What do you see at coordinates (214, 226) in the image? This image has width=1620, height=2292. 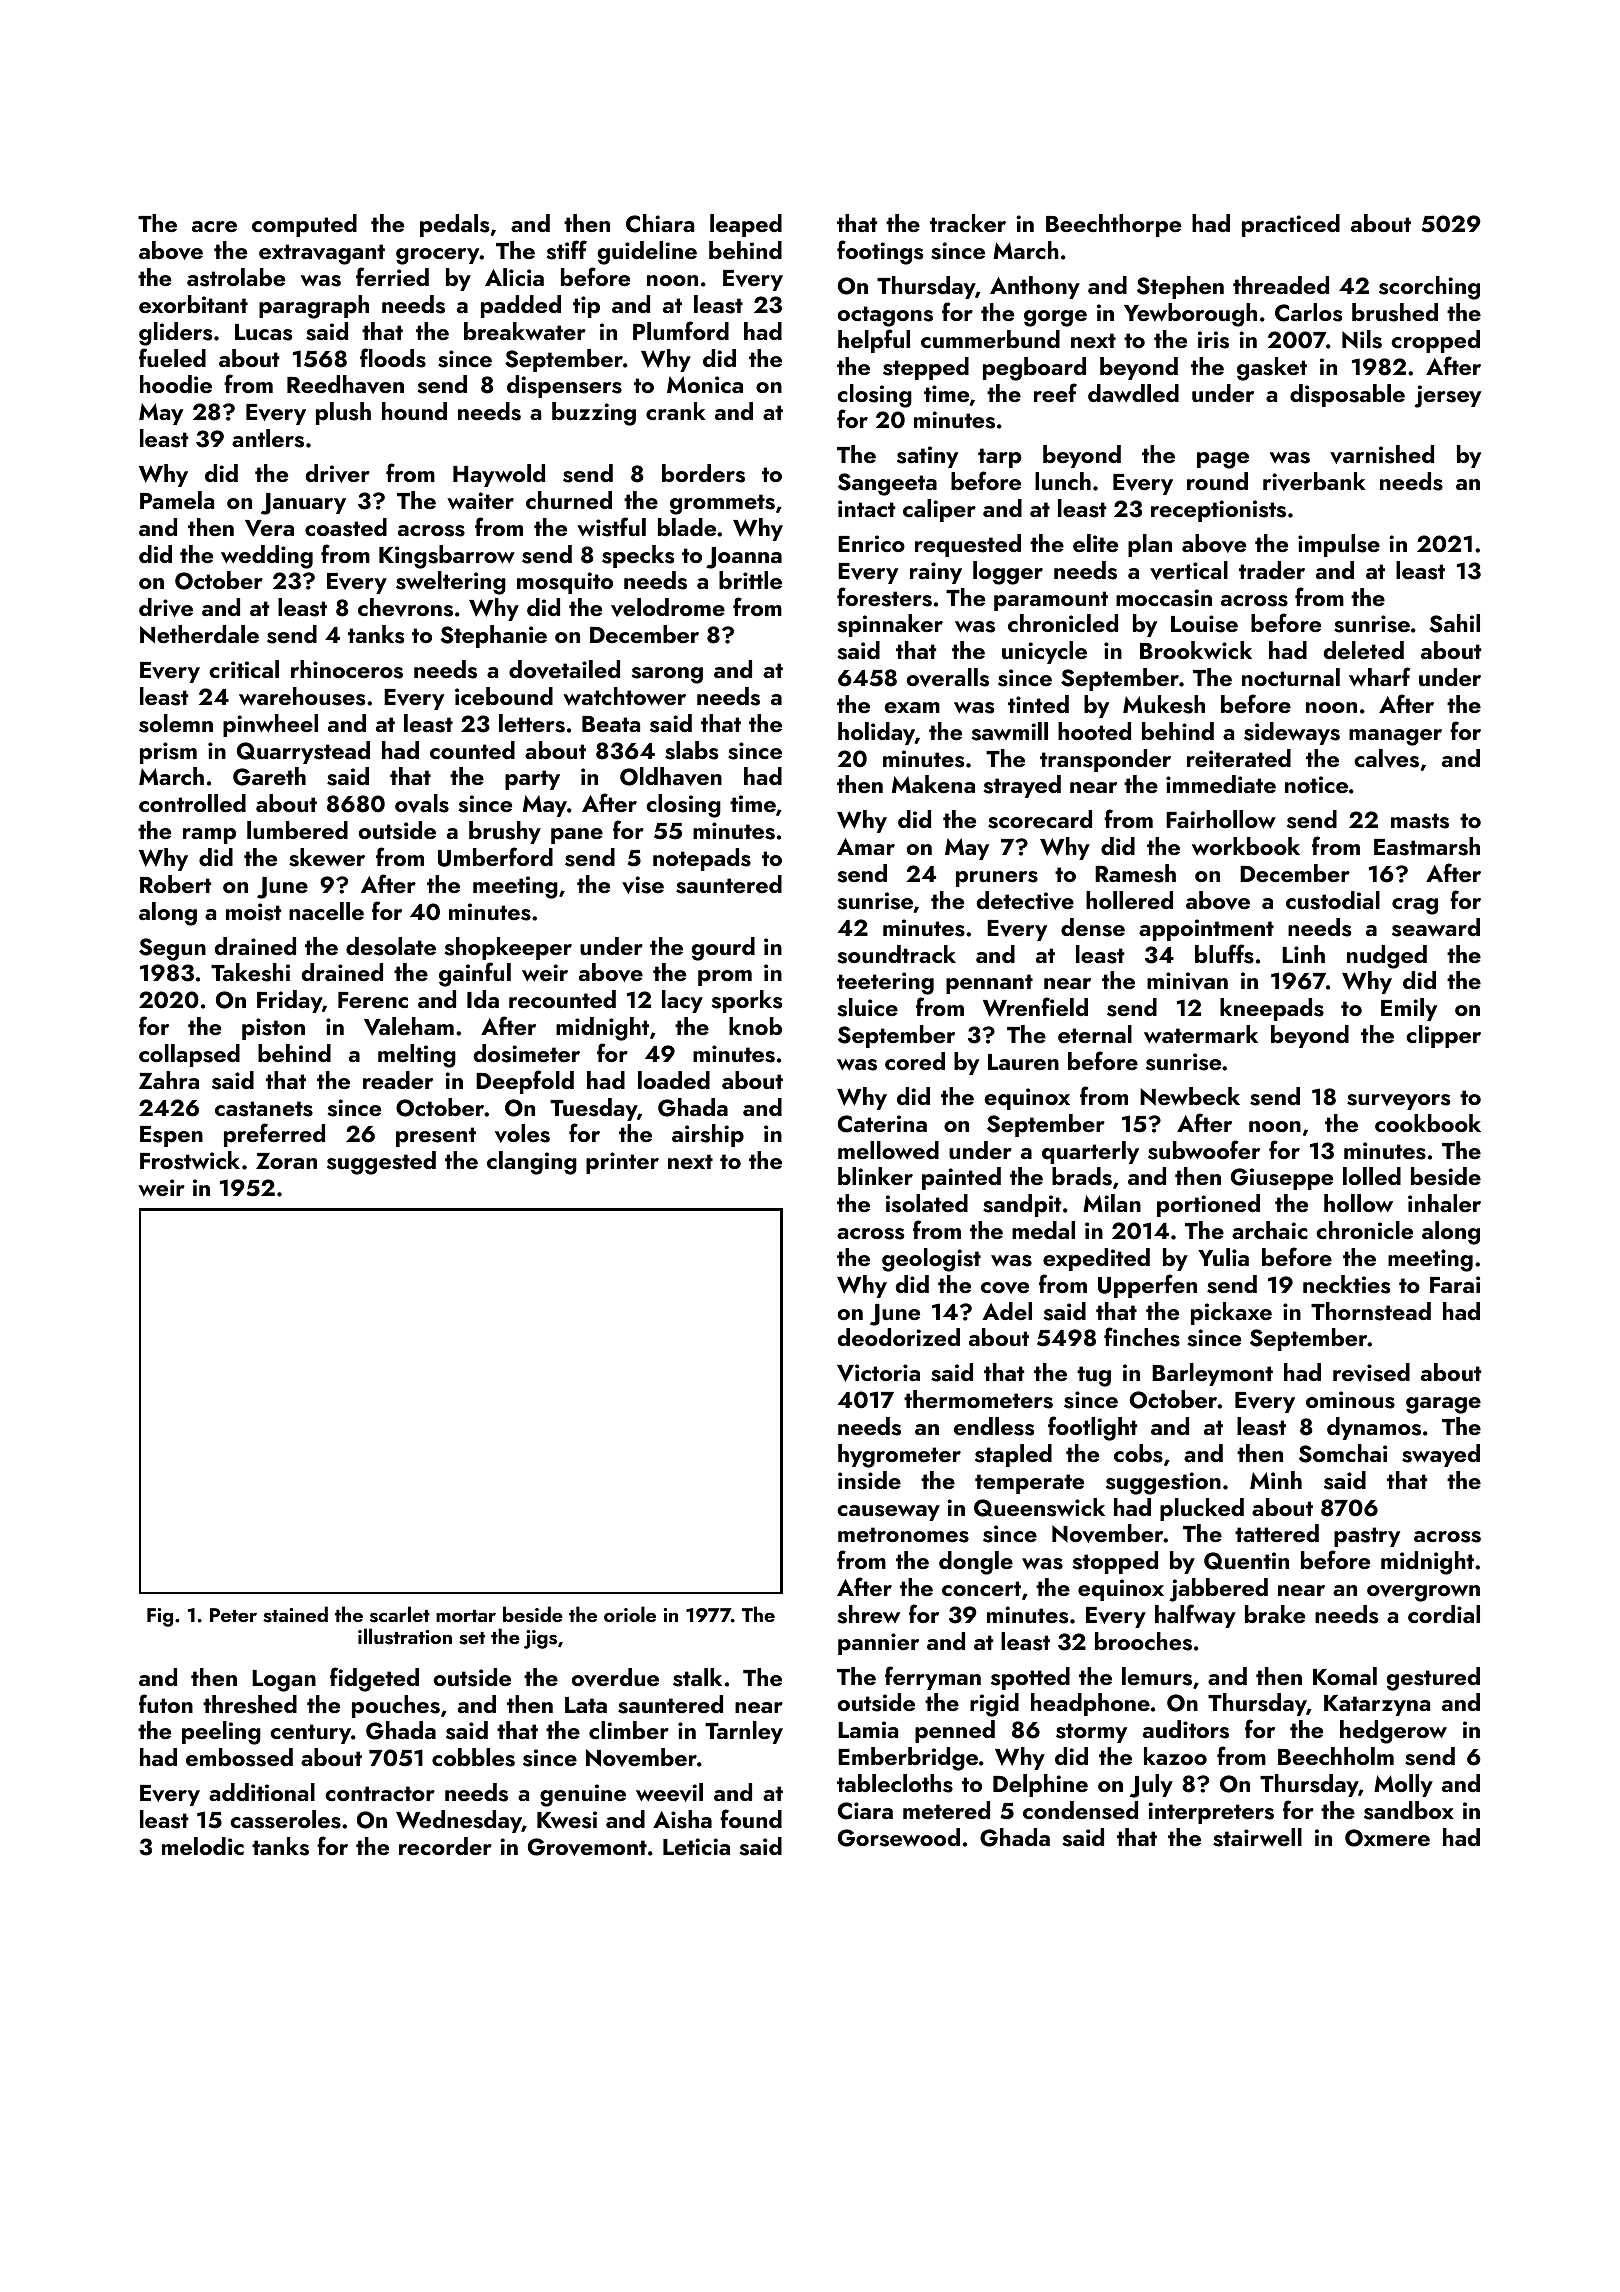 I see `acre` at bounding box center [214, 226].
